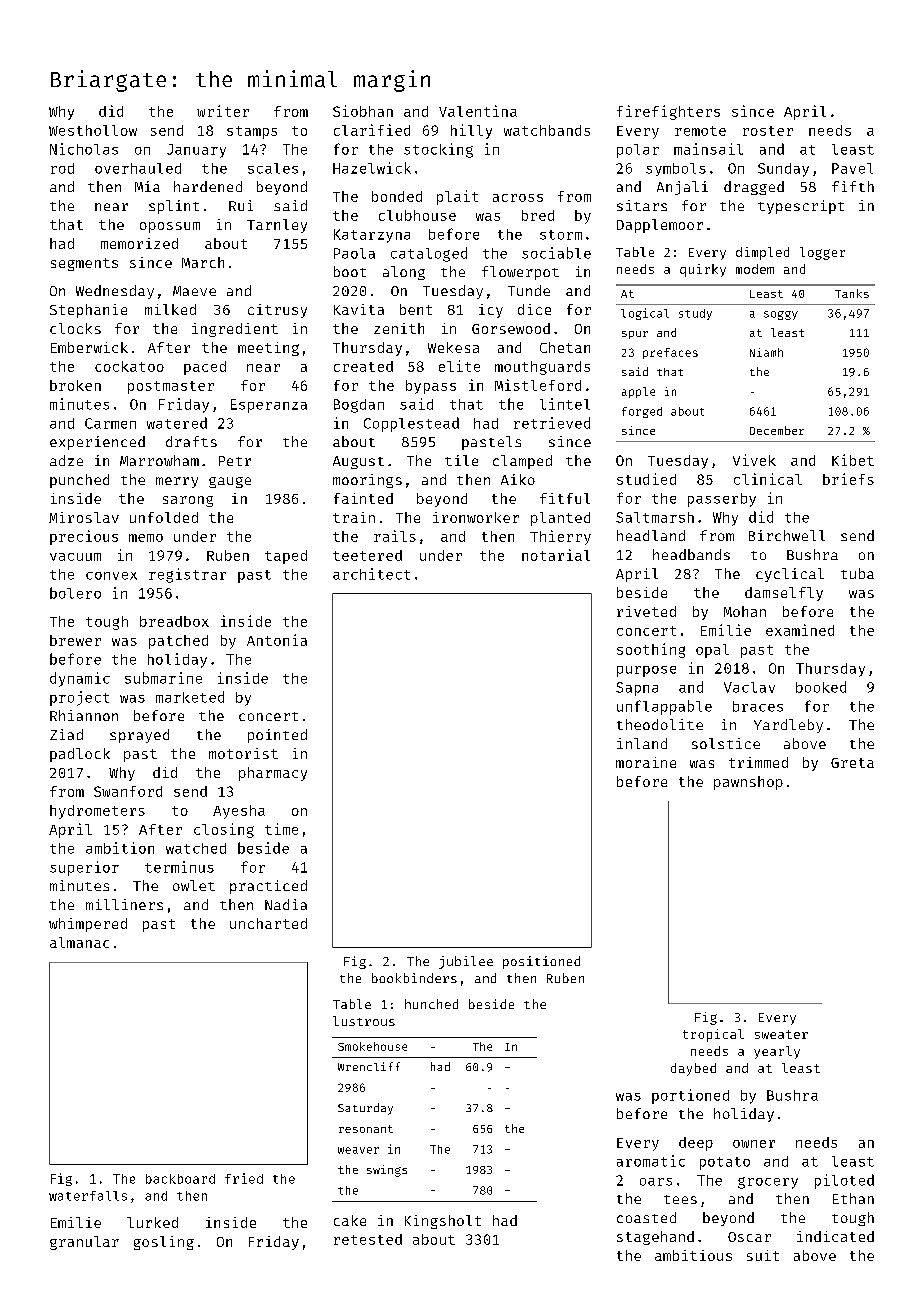 This document has width=924, height=1308. I want to click on fried, so click(244, 1178).
